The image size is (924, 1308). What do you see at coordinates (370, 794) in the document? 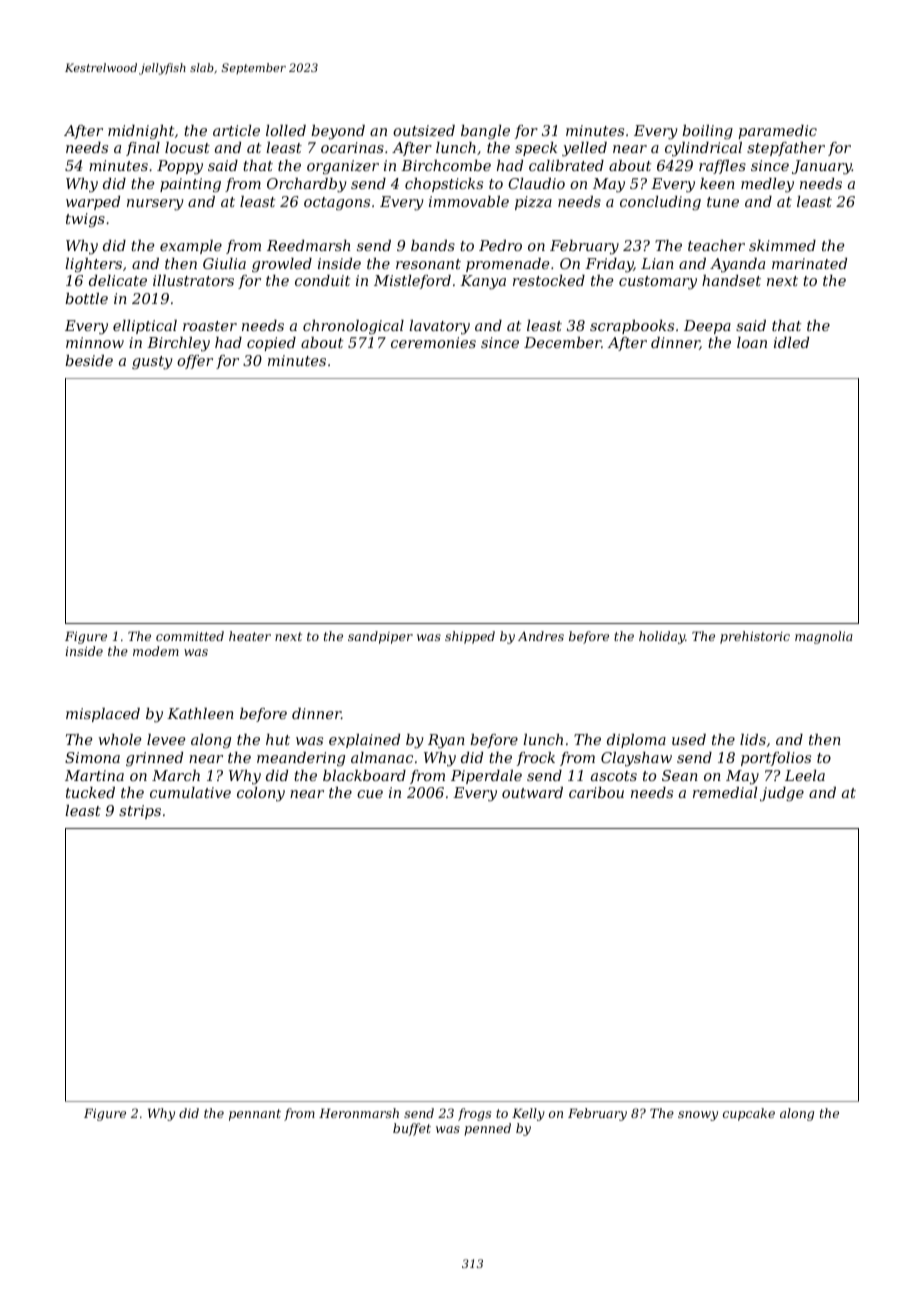
I see `cue` at bounding box center [370, 794].
